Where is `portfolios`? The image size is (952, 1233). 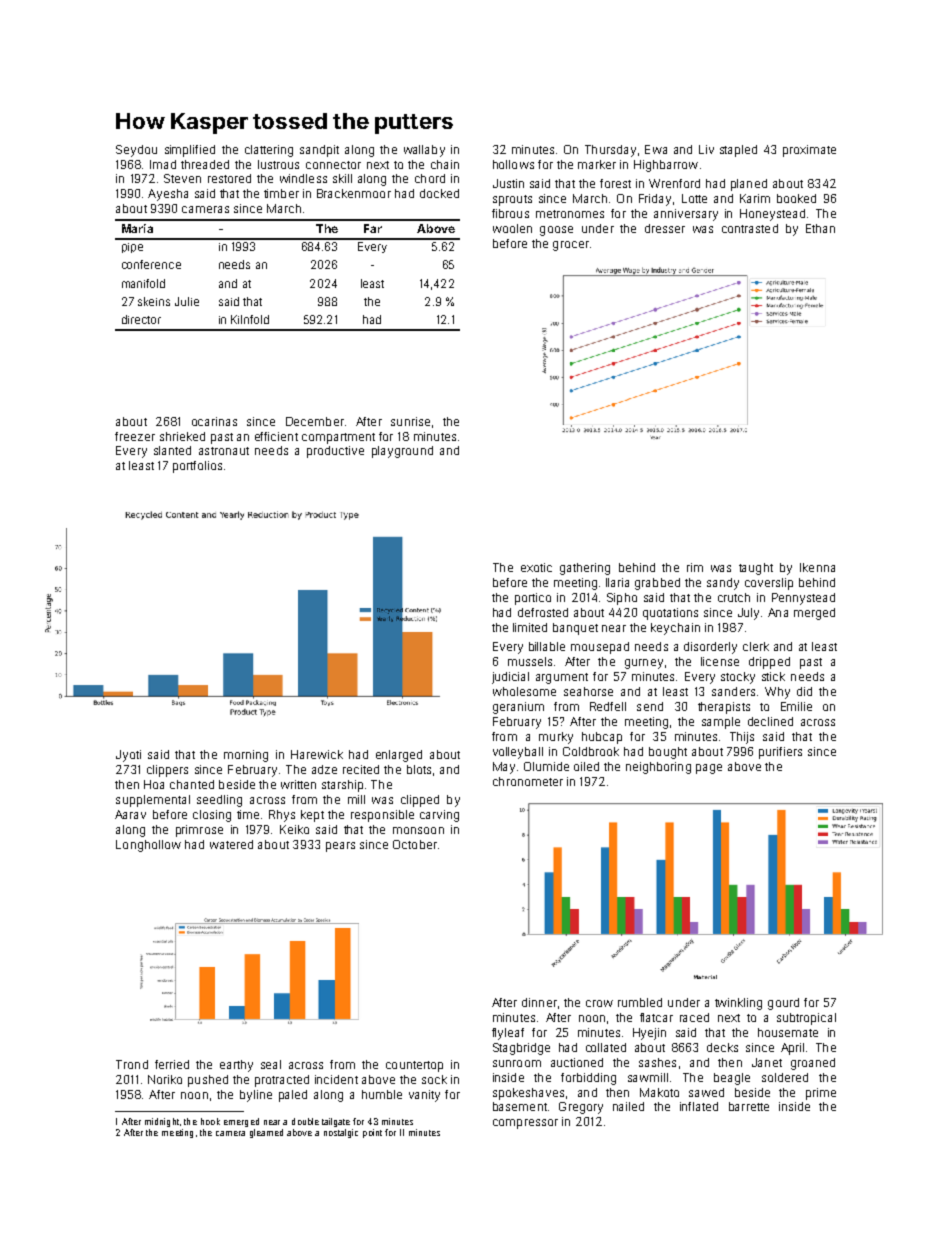 portfolios is located at coordinates (197, 467).
